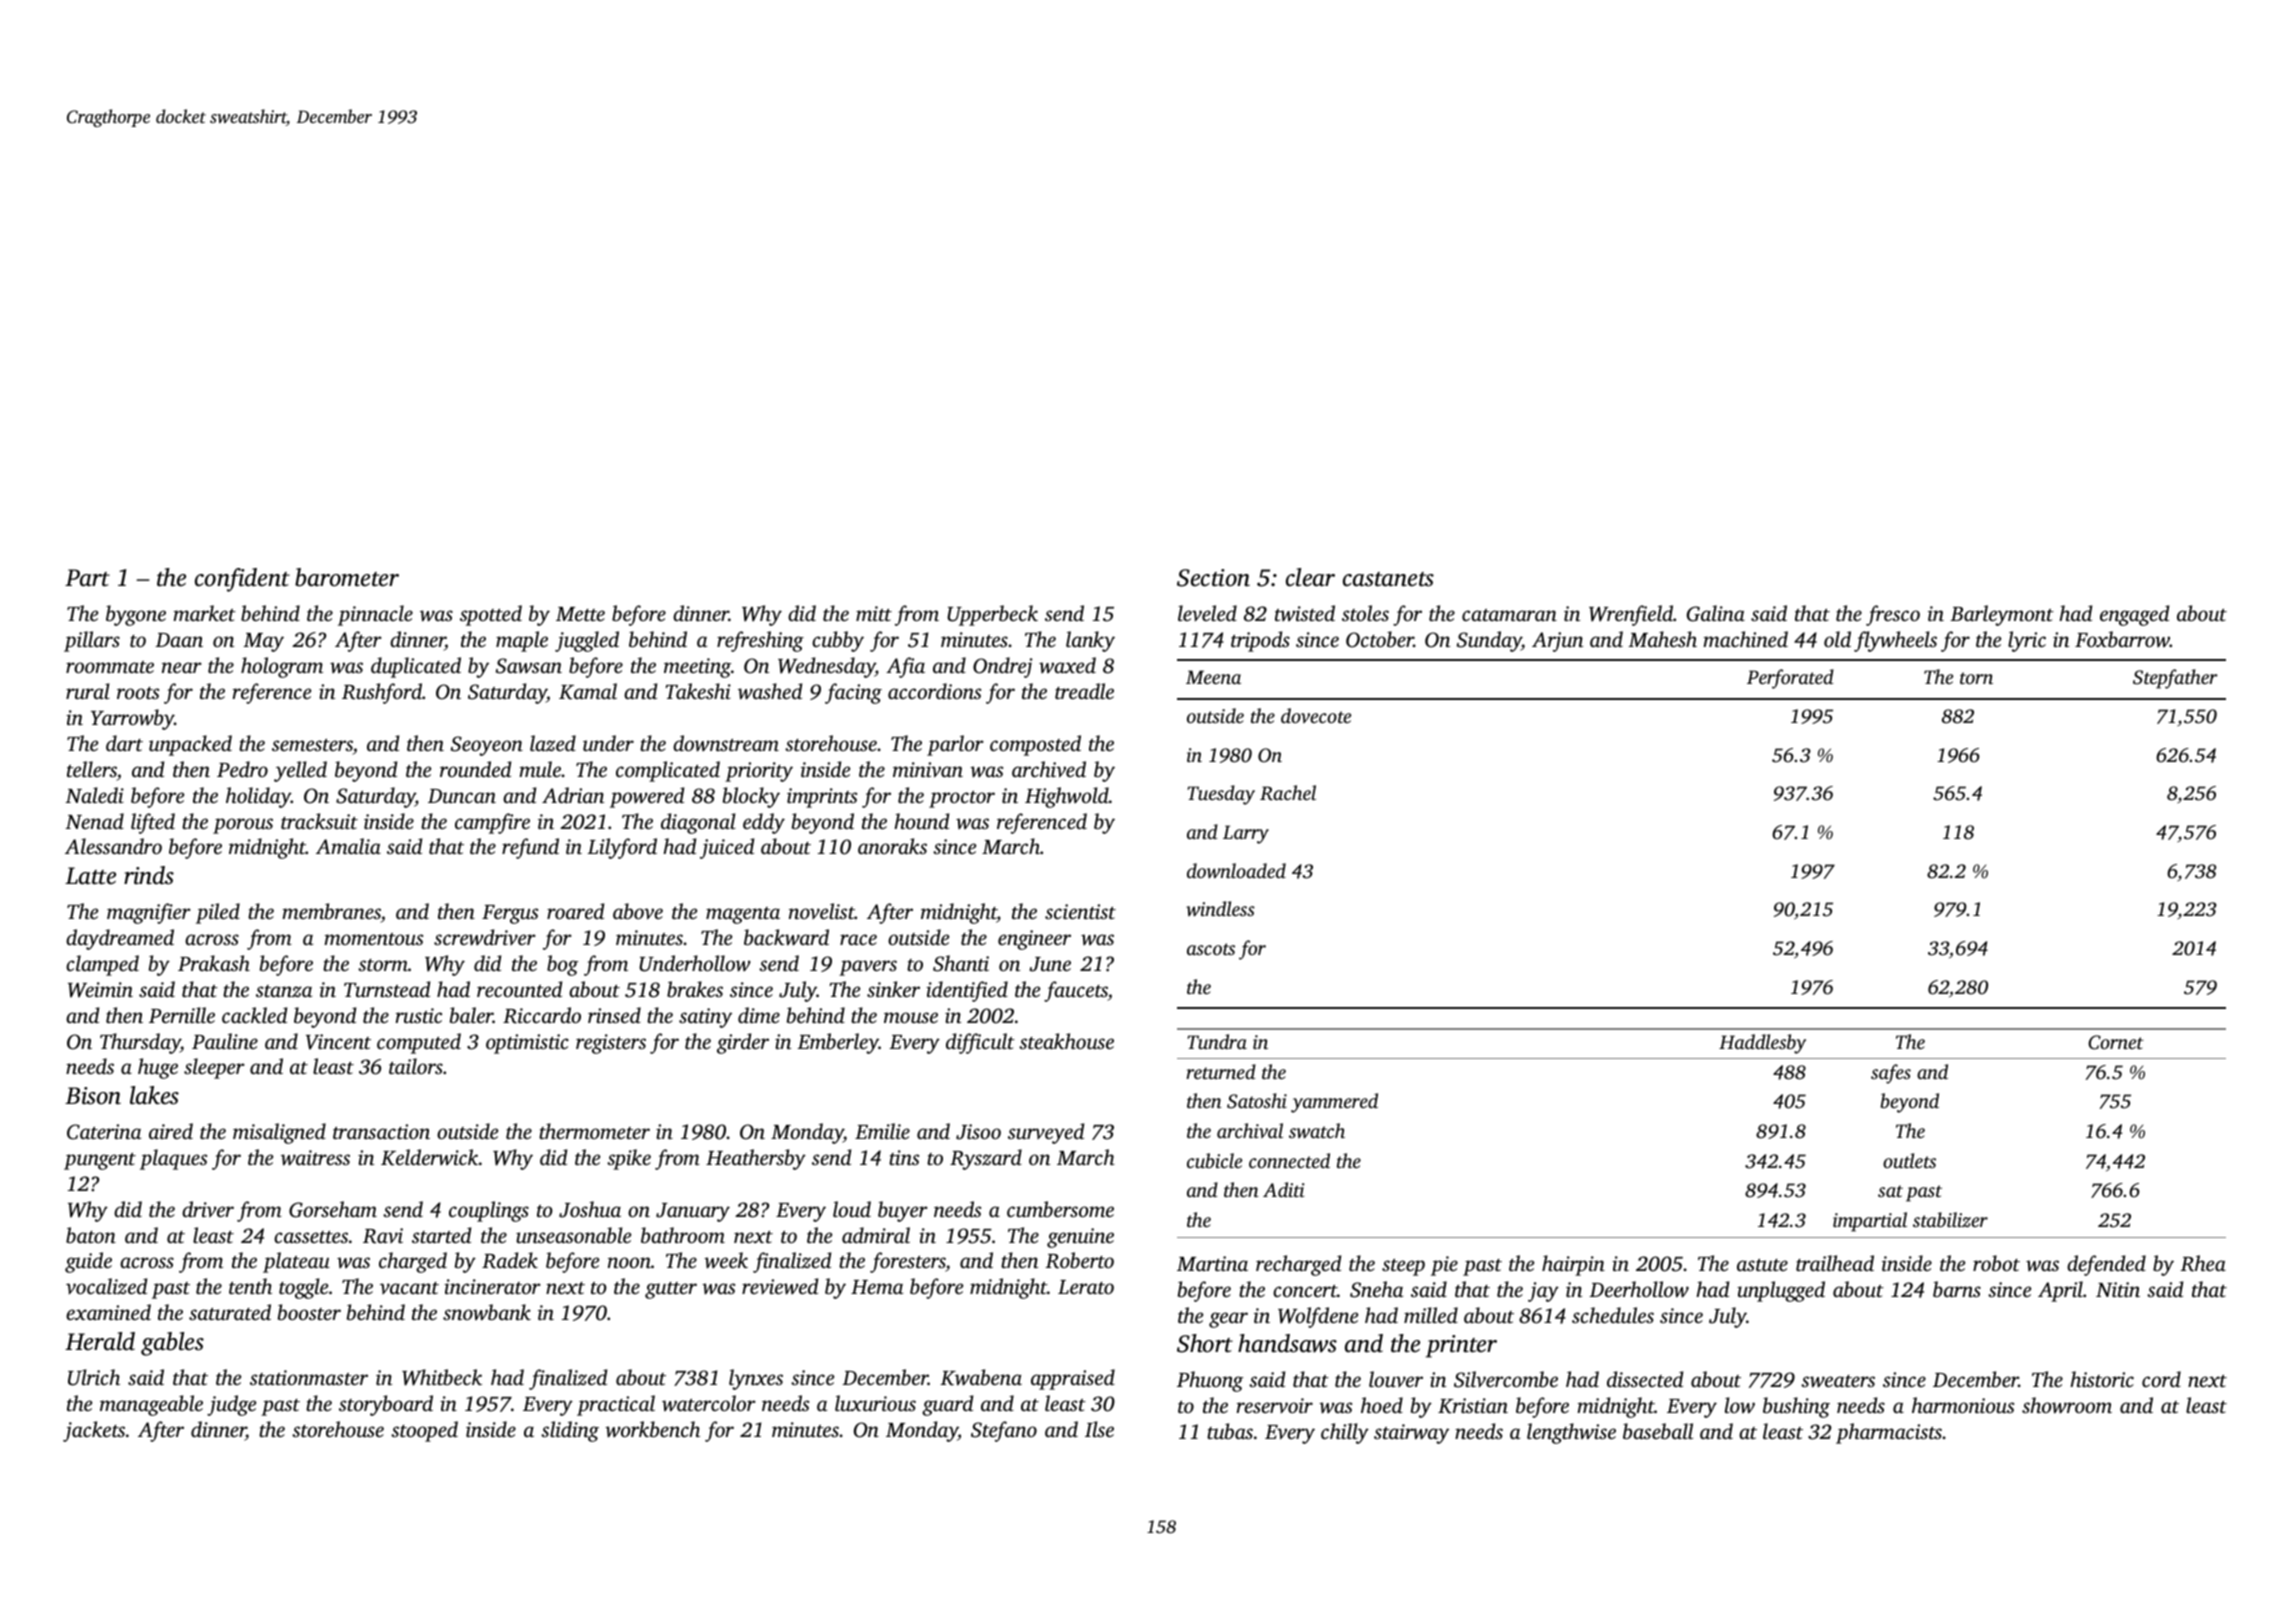  What do you see at coordinates (562, 965) in the document?
I see `bog` at bounding box center [562, 965].
